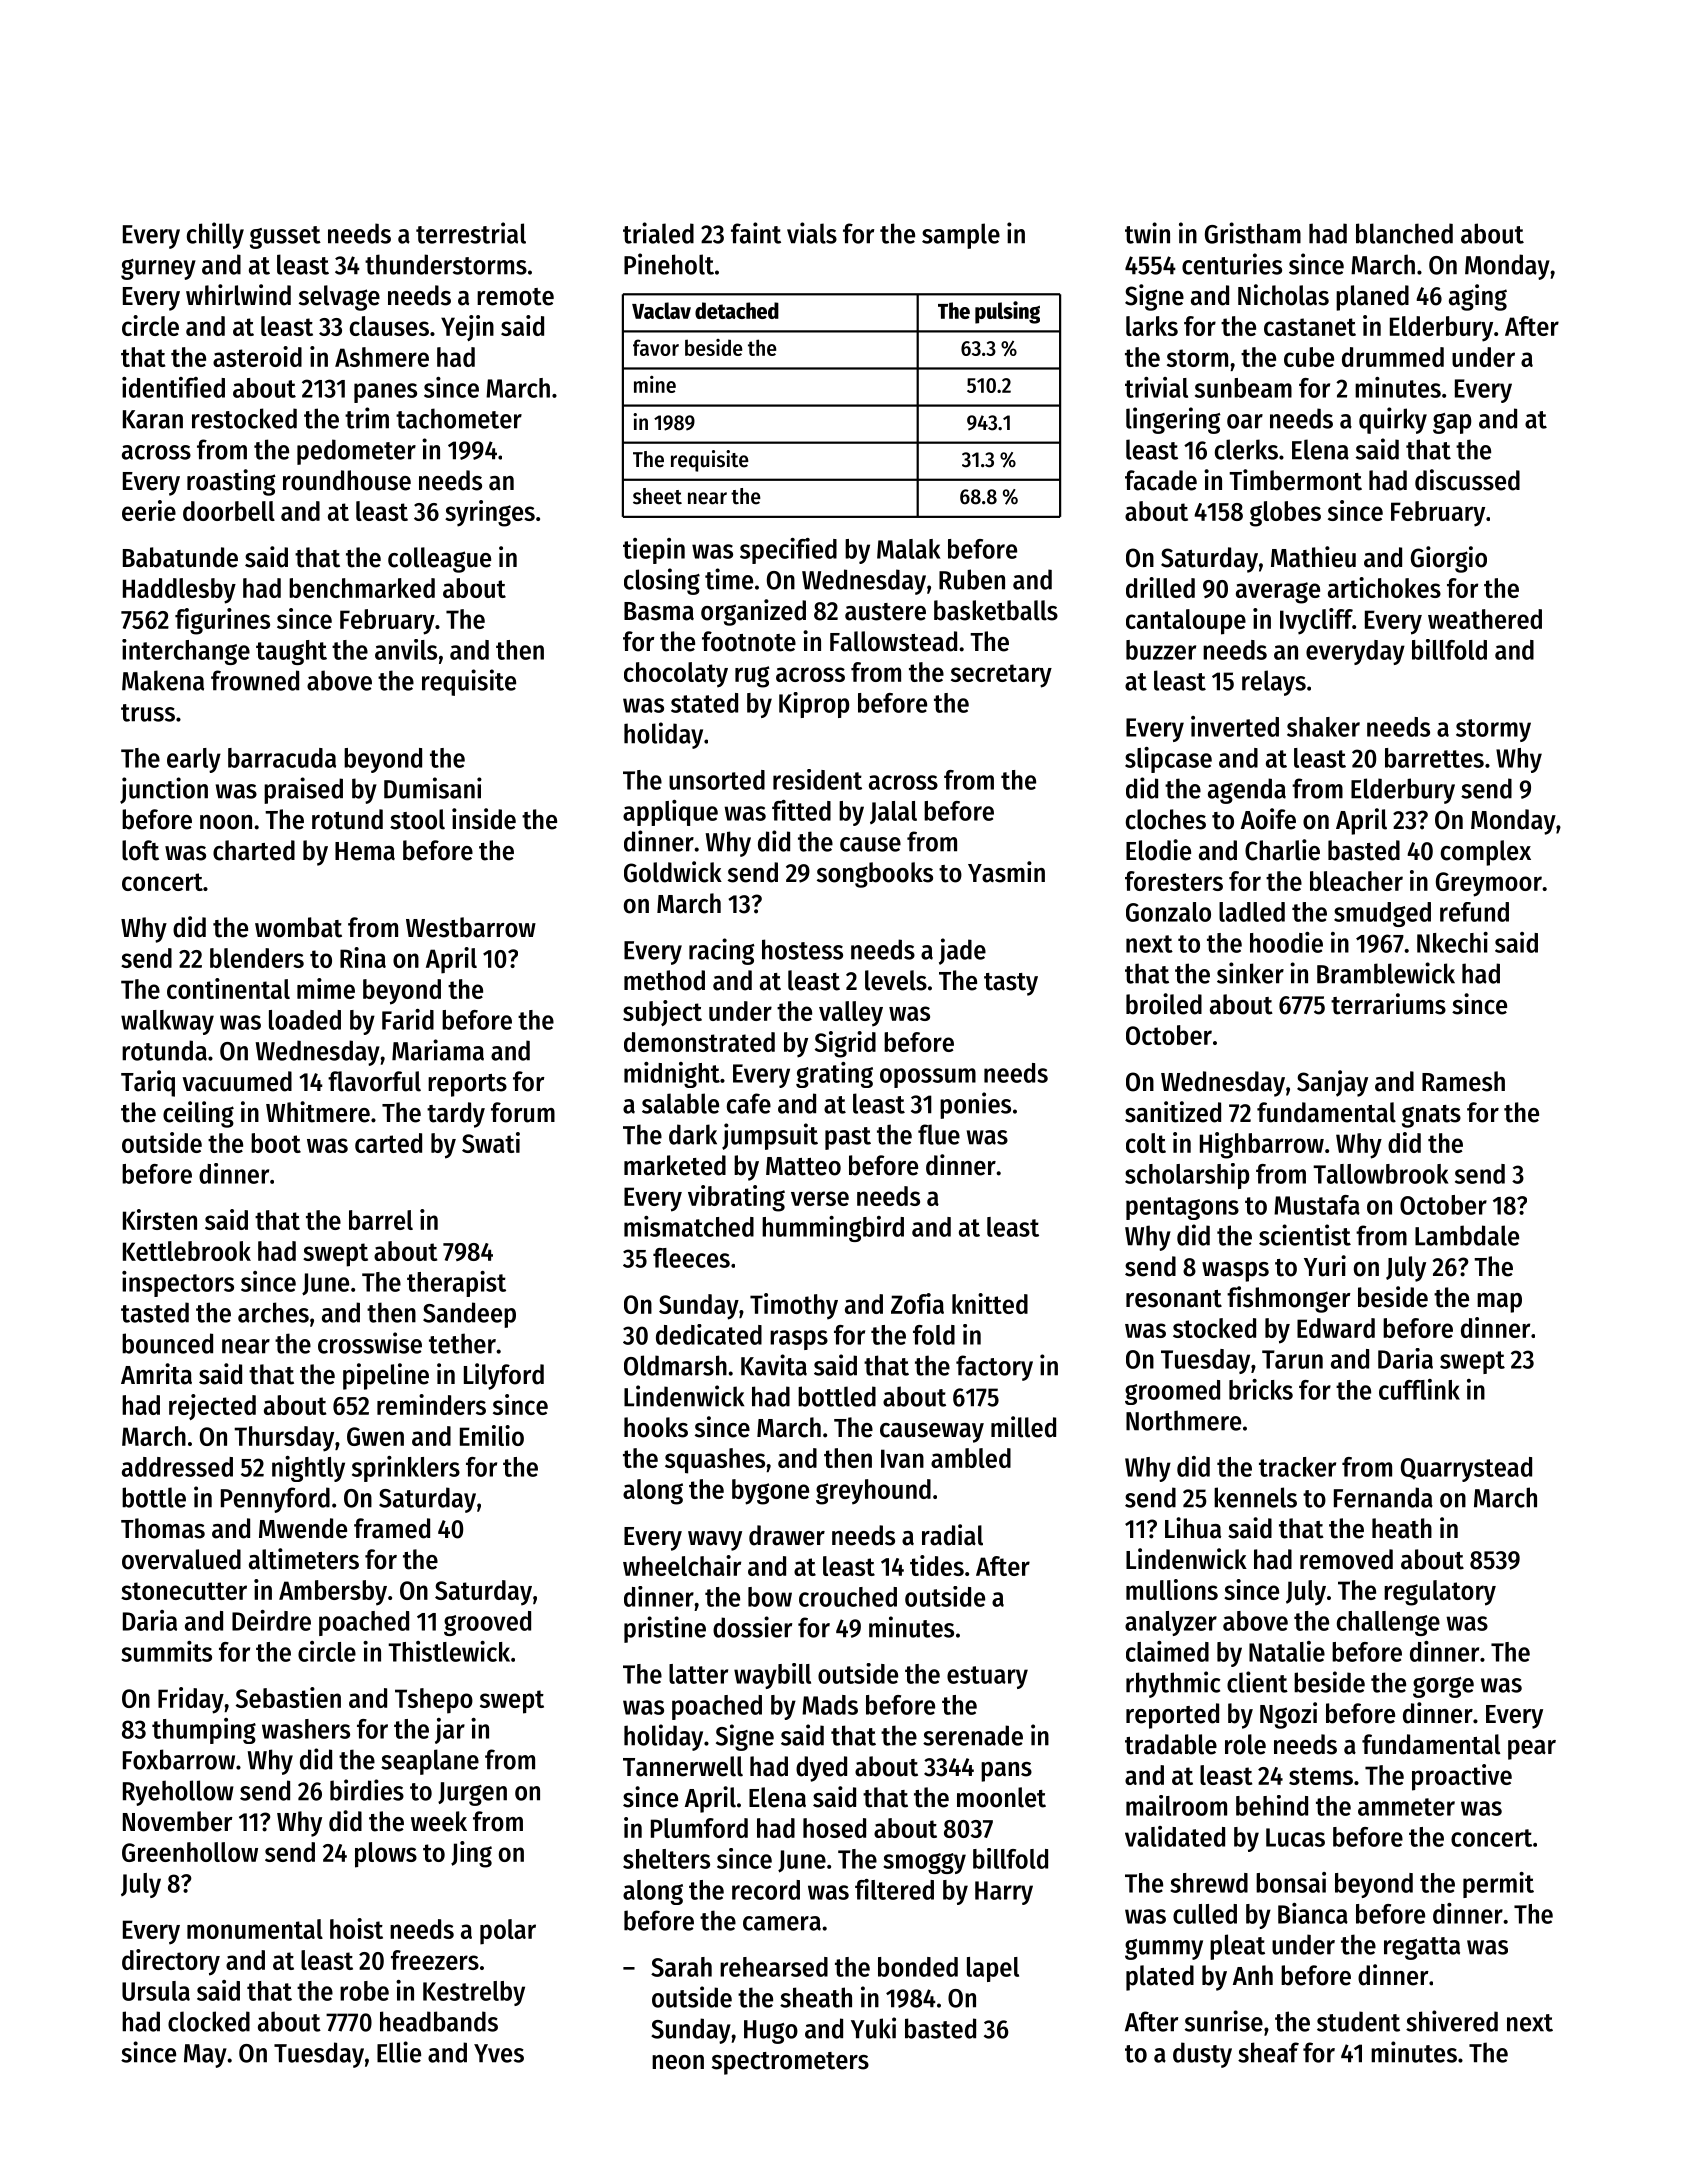  What do you see at coordinates (1257, 1682) in the screenshot?
I see `client` at bounding box center [1257, 1682].
